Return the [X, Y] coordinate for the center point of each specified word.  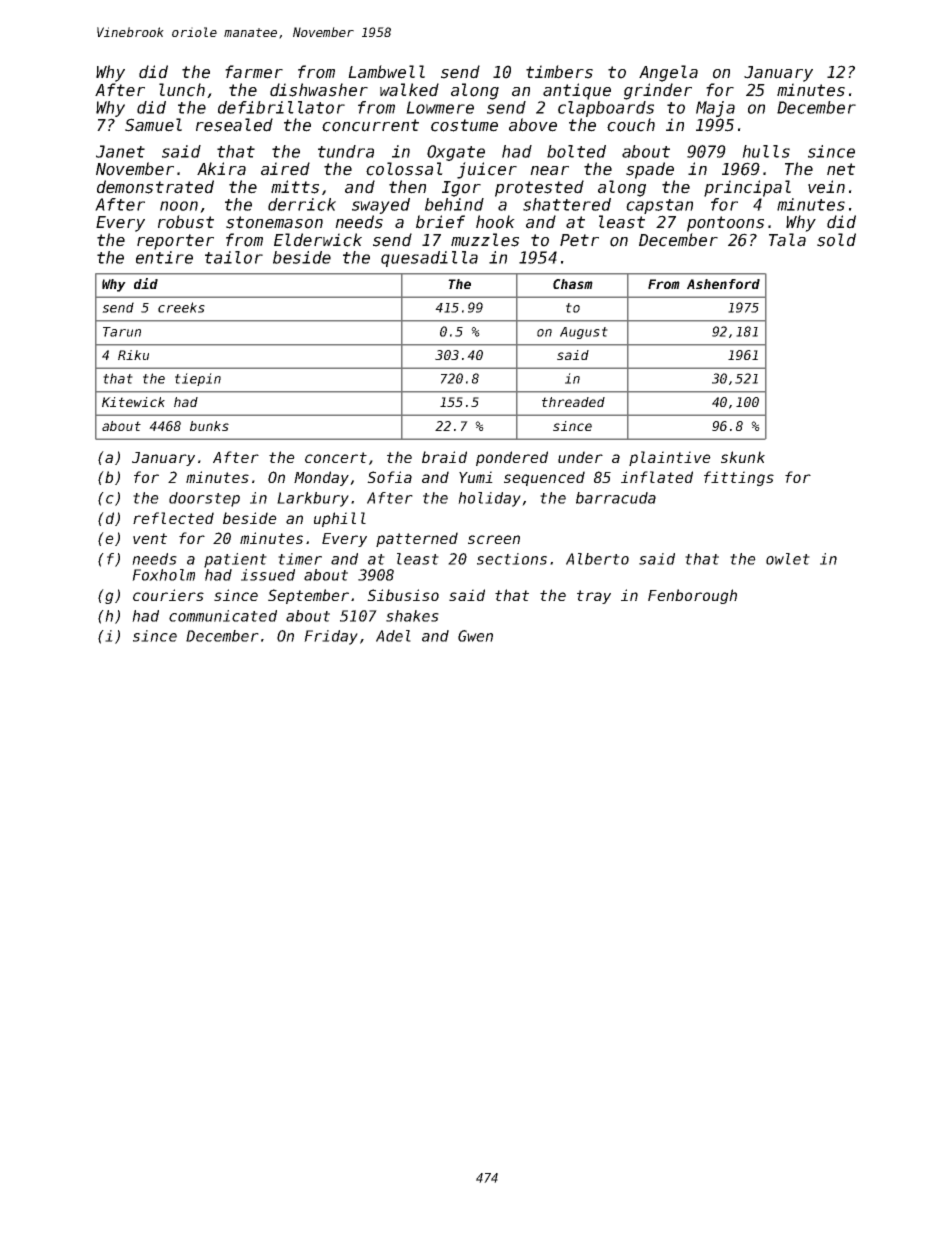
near [549, 171]
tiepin [198, 379]
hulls [766, 151]
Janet [120, 151]
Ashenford [723, 284]
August [584, 333]
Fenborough [692, 596]
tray [594, 597]
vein [826, 187]
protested [539, 188]
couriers [168, 595]
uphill [340, 519]
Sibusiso [403, 595]
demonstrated [155, 187]
